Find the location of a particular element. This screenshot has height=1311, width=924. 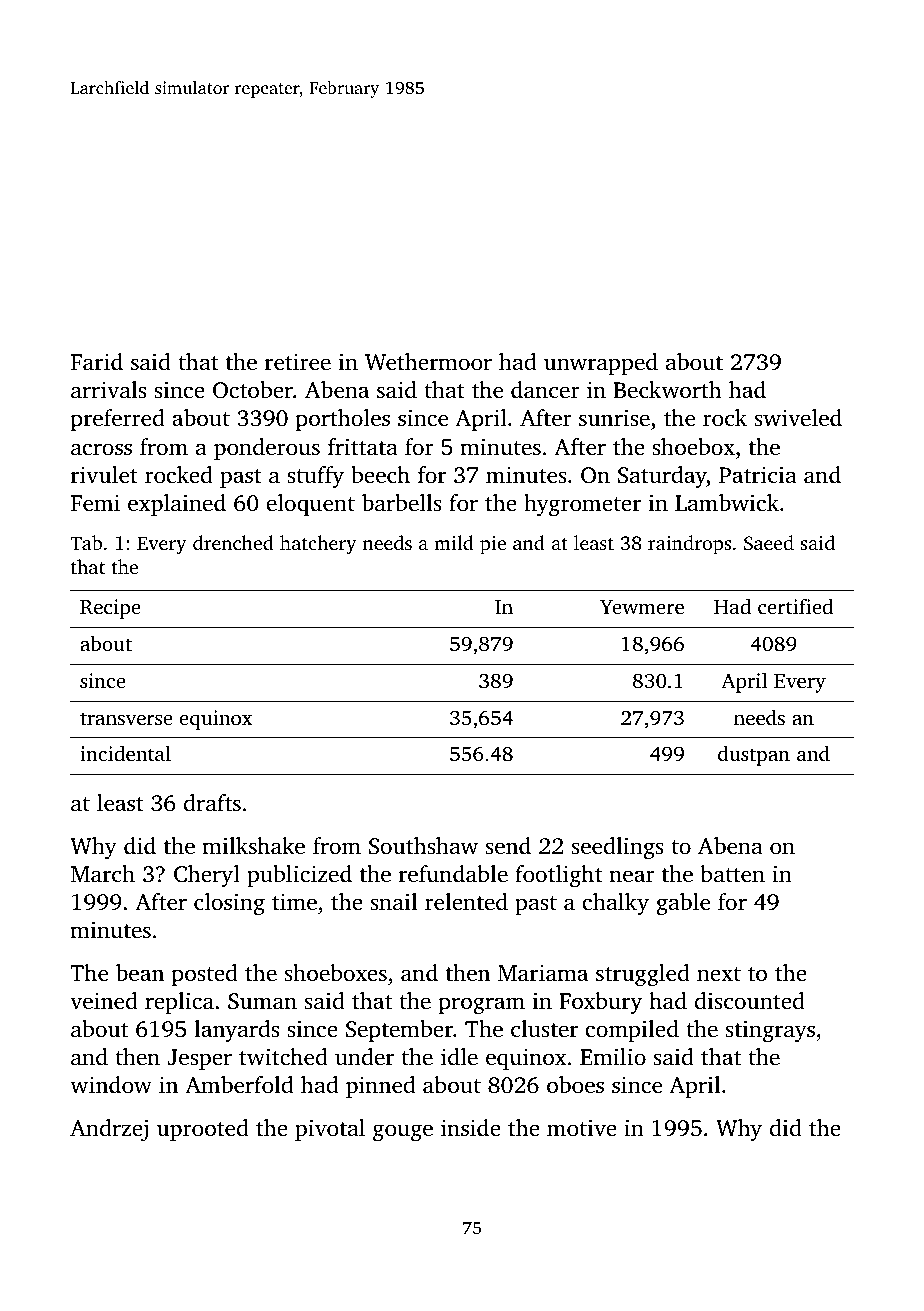

refundable is located at coordinates (453, 874).
